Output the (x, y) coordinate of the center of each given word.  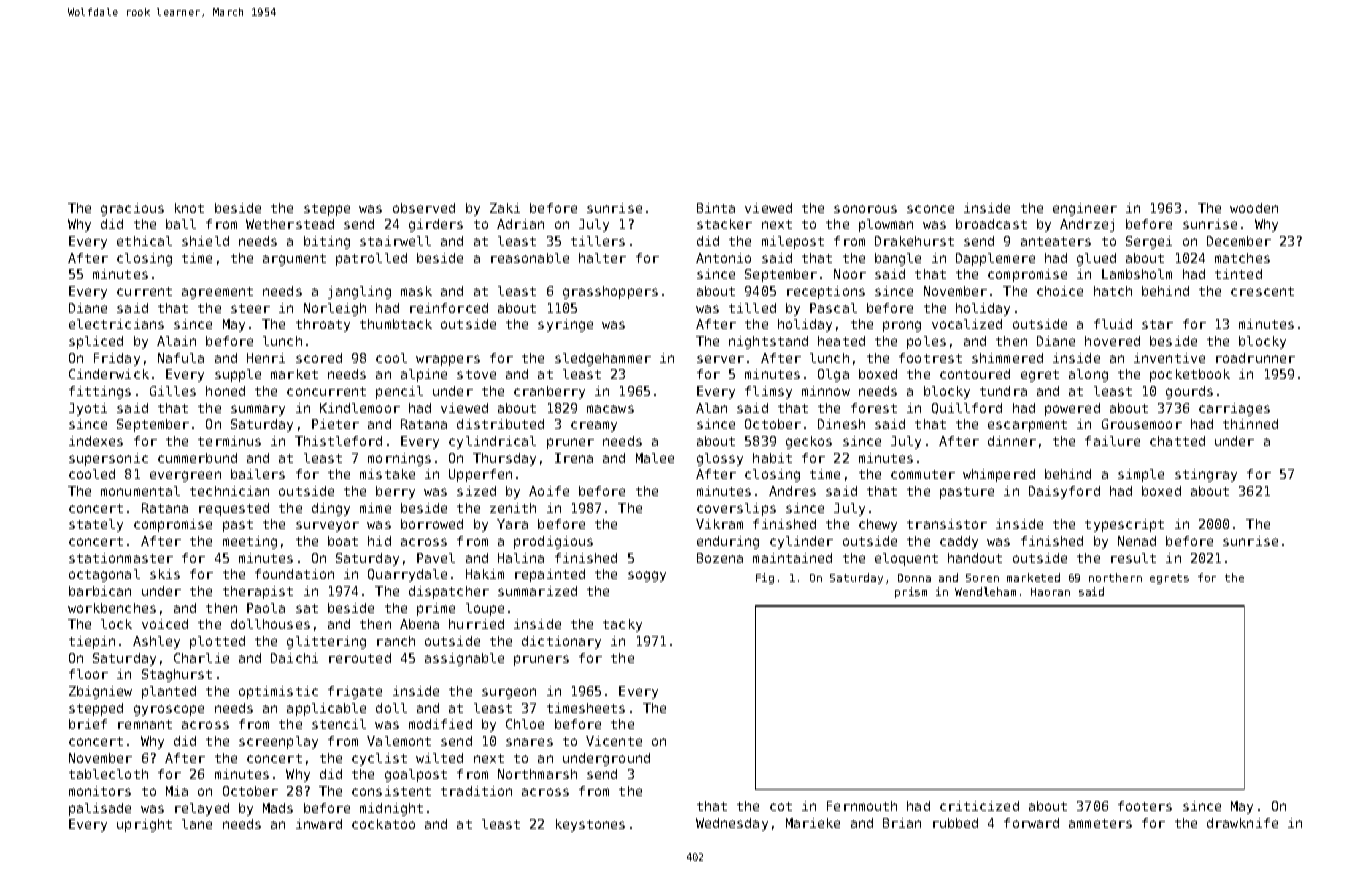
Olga (833, 375)
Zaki (505, 208)
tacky (622, 625)
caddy (959, 542)
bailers (258, 474)
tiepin (92, 642)
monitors (100, 791)
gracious (132, 209)
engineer (1085, 209)
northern (1115, 577)
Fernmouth (862, 806)
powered (1072, 409)
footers (1145, 806)
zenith (513, 508)
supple (238, 375)
